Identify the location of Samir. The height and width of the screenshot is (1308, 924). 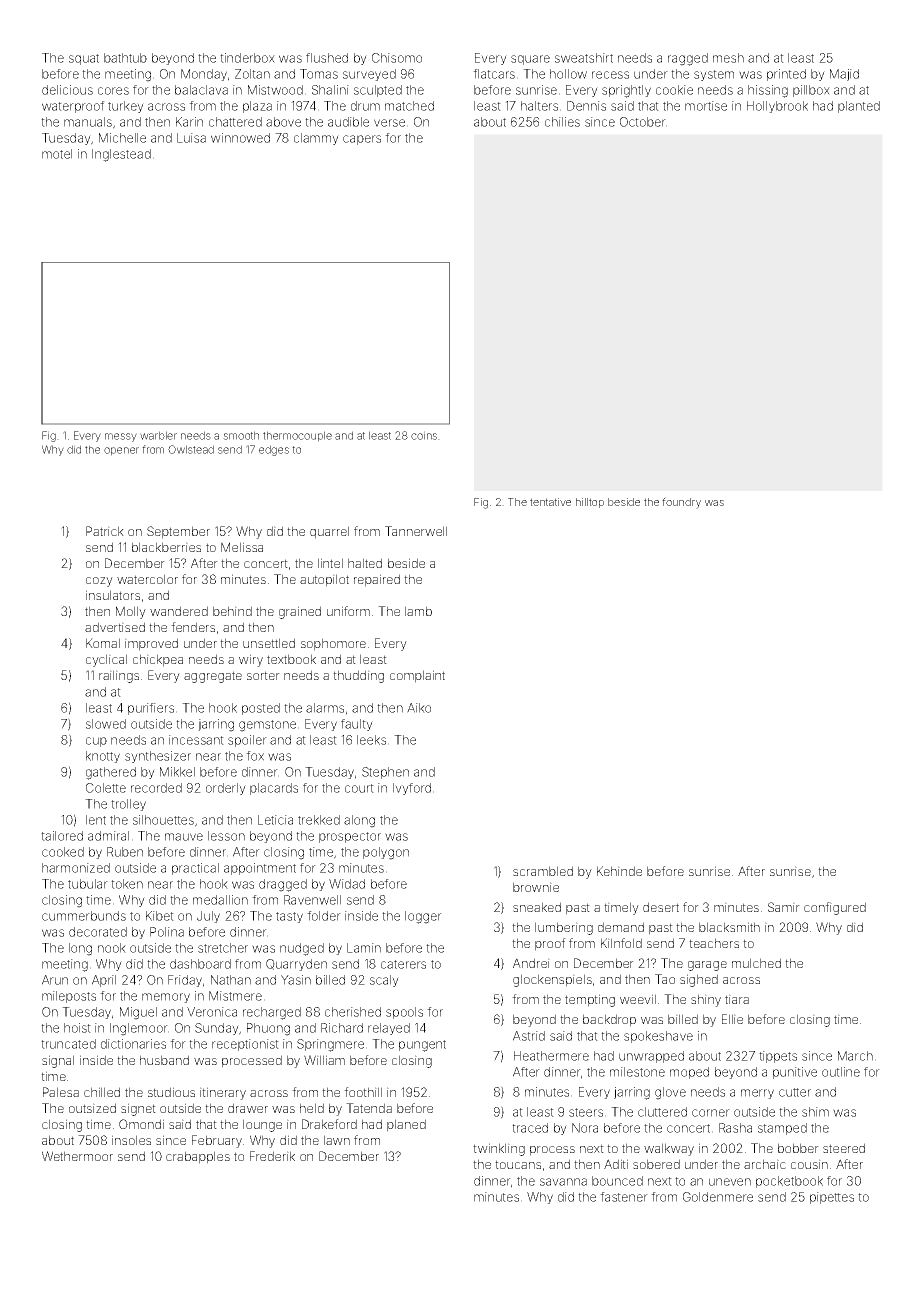
(784, 907).
